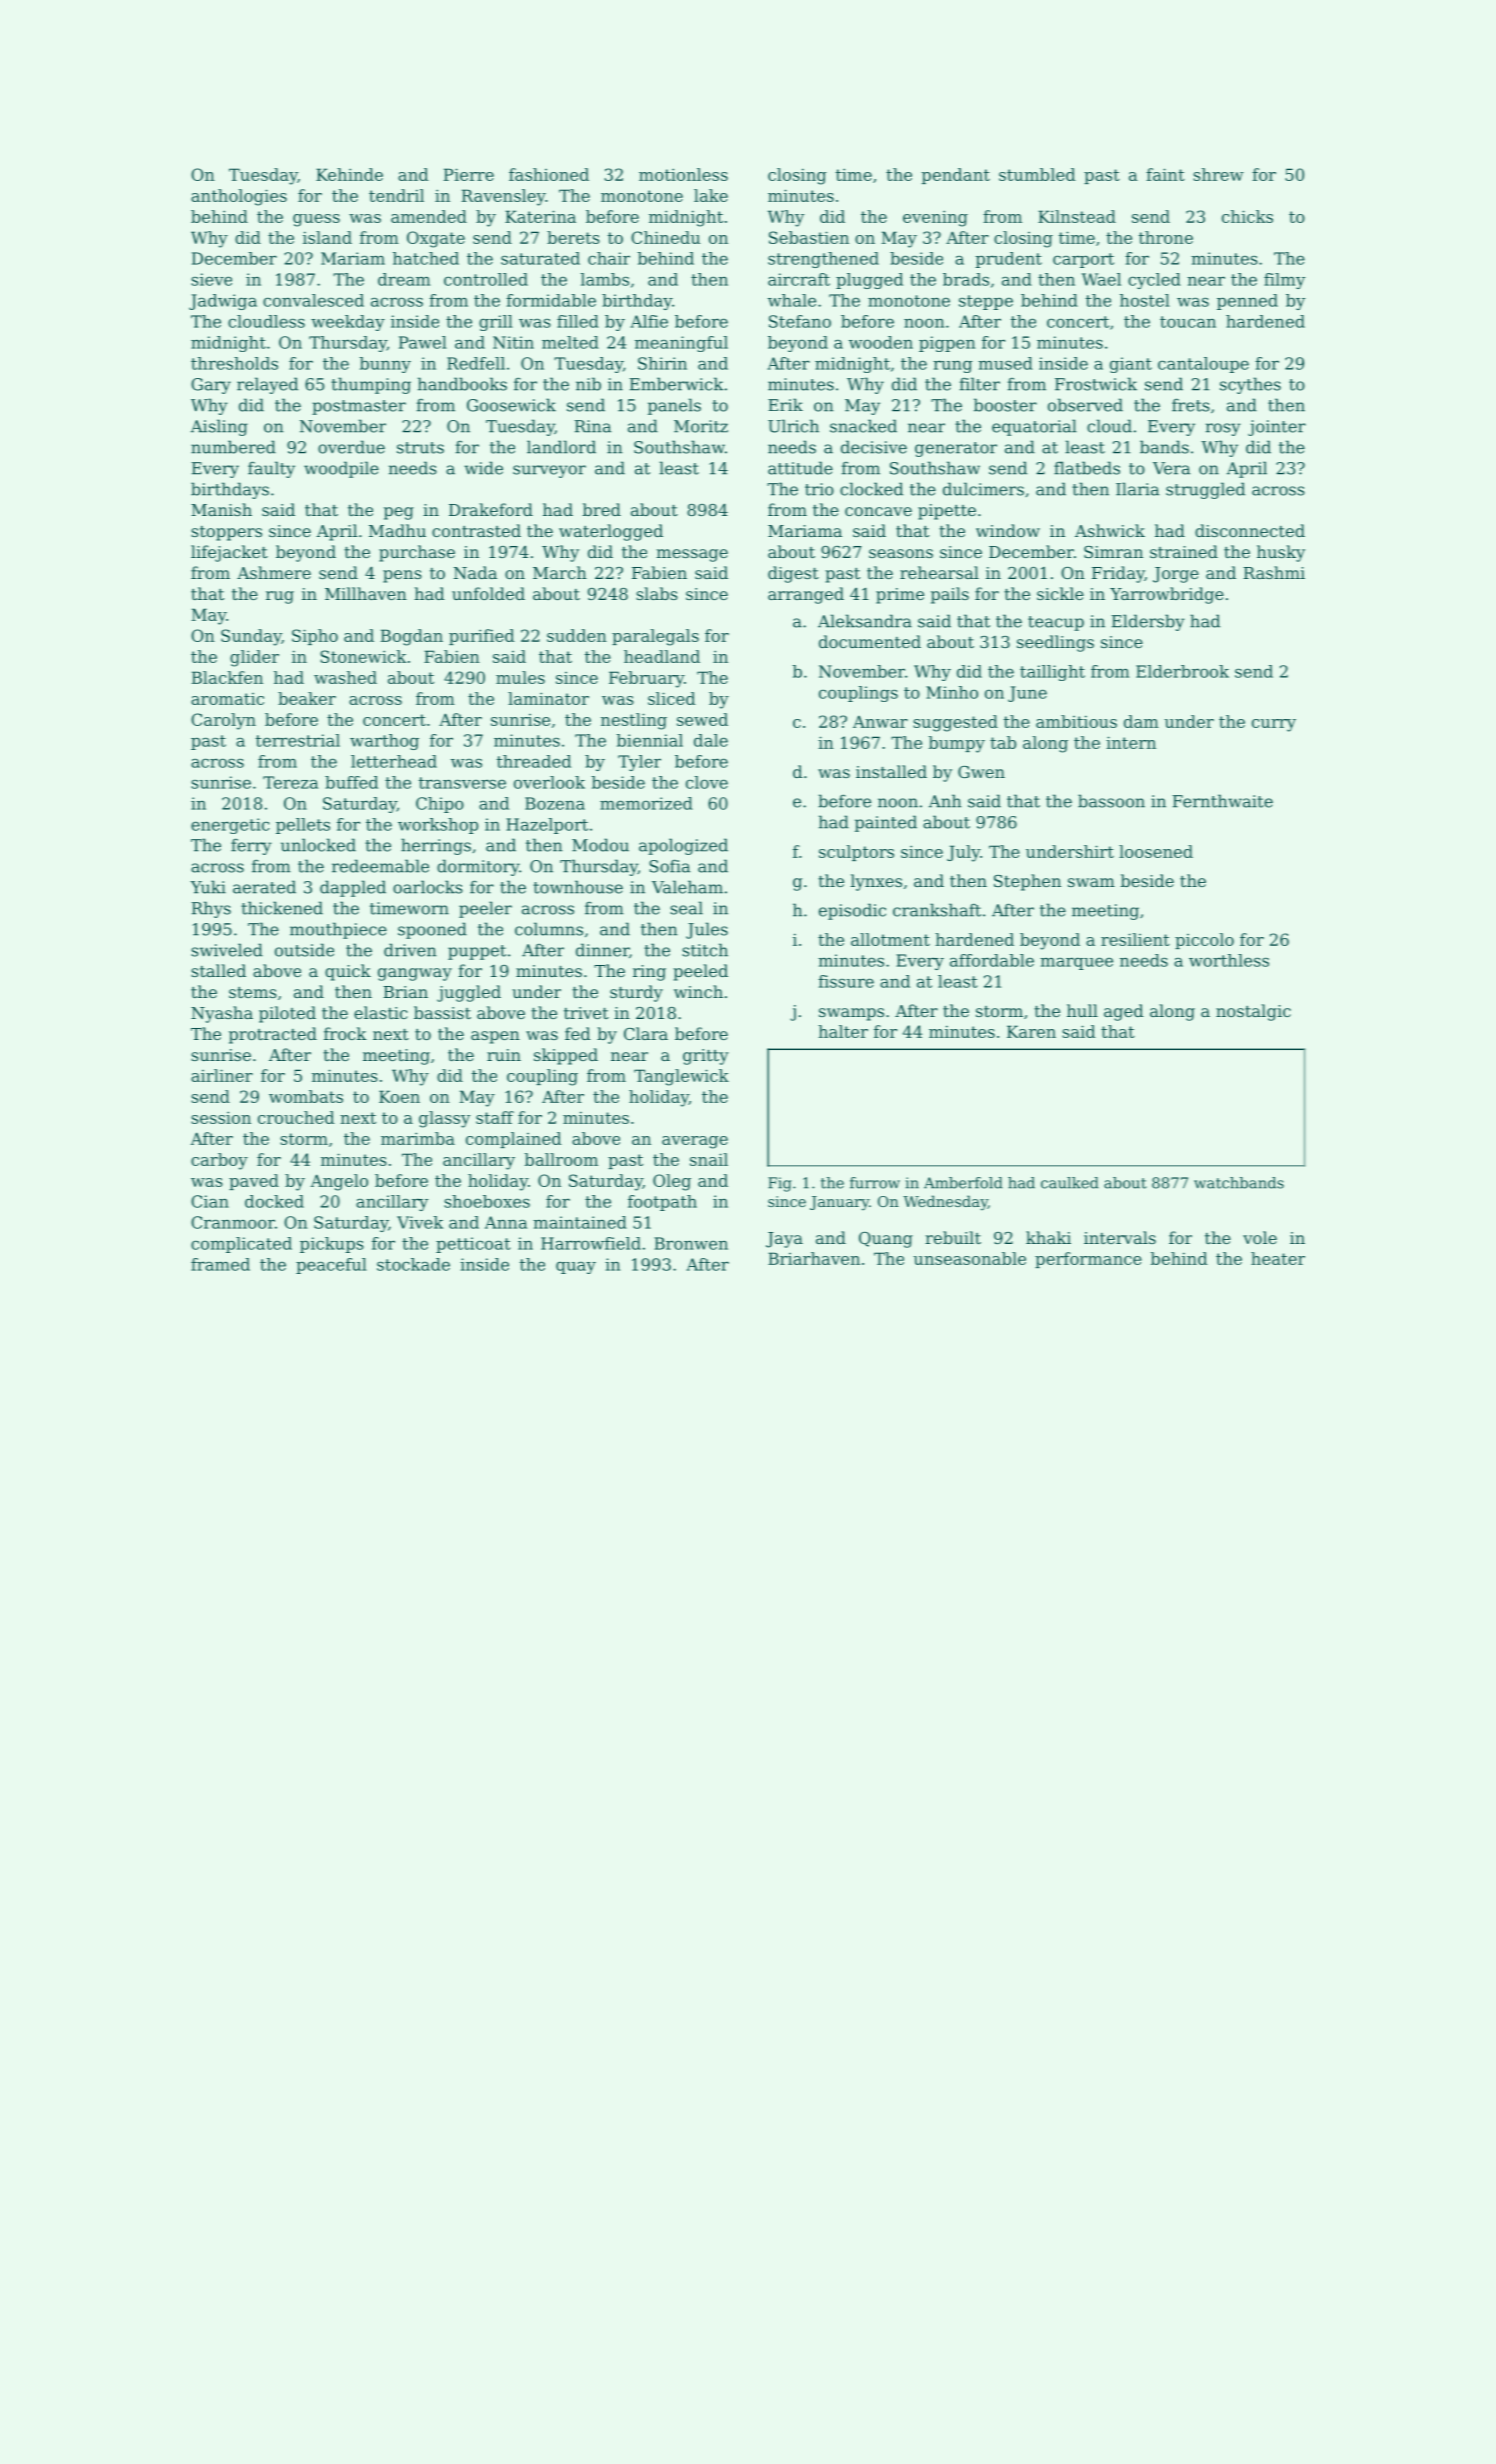 The width and height of the page is (1496, 2464). What do you see at coordinates (415, 974) in the page?
I see `gangway` at bounding box center [415, 974].
